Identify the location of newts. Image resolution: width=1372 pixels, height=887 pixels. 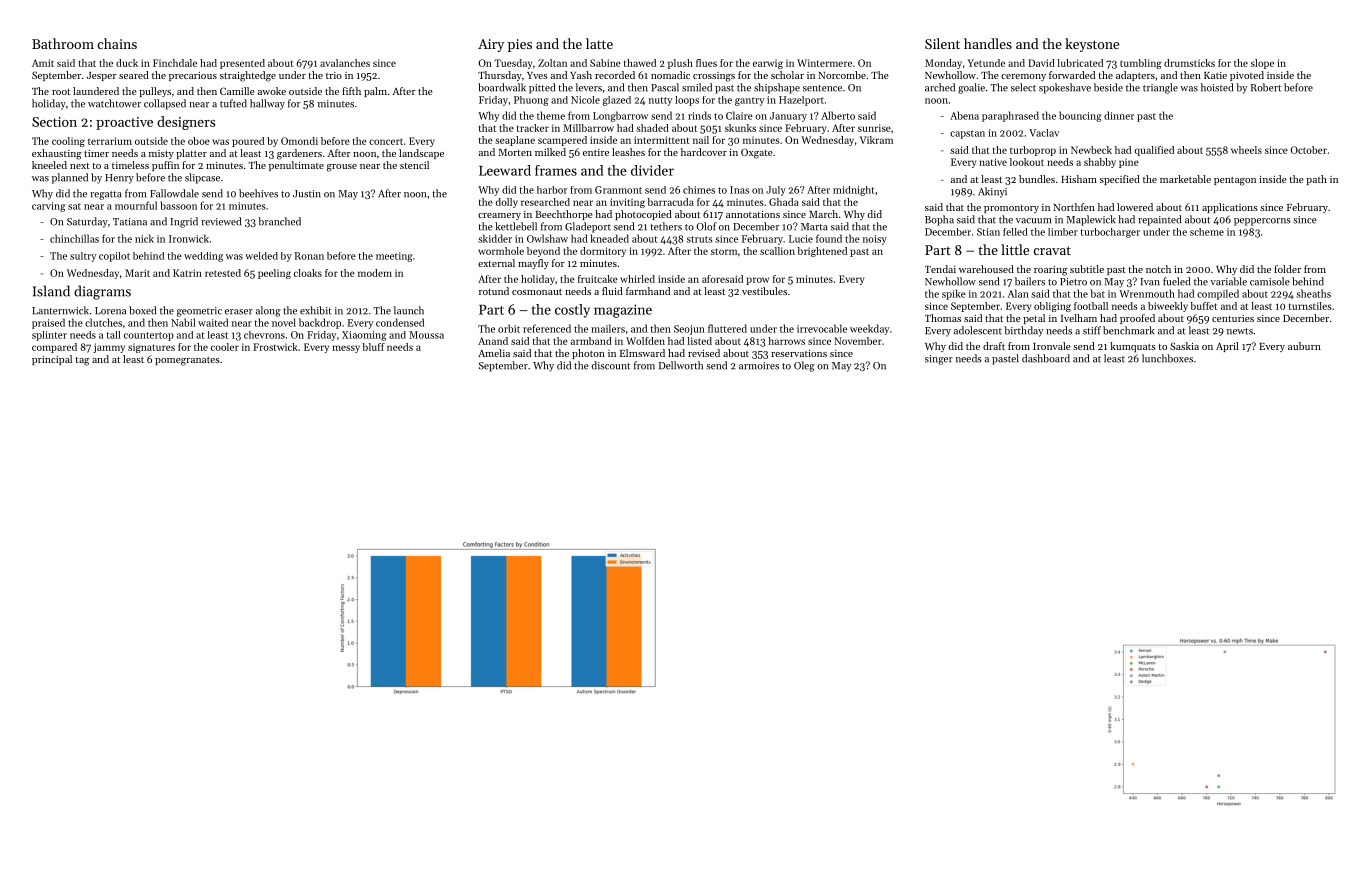
(1240, 331).
